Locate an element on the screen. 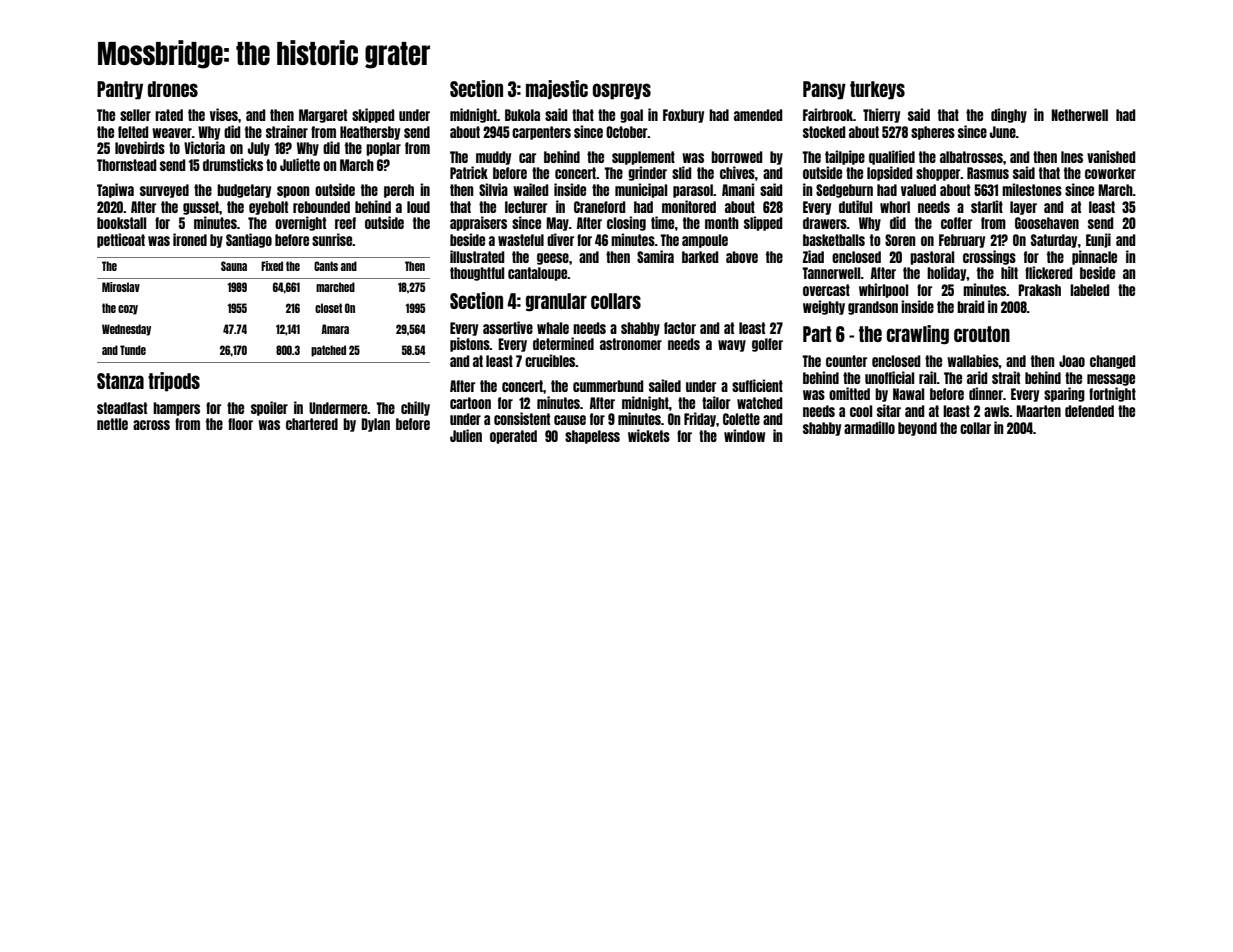 This screenshot has width=1233, height=952. determined is located at coordinates (563, 343).
